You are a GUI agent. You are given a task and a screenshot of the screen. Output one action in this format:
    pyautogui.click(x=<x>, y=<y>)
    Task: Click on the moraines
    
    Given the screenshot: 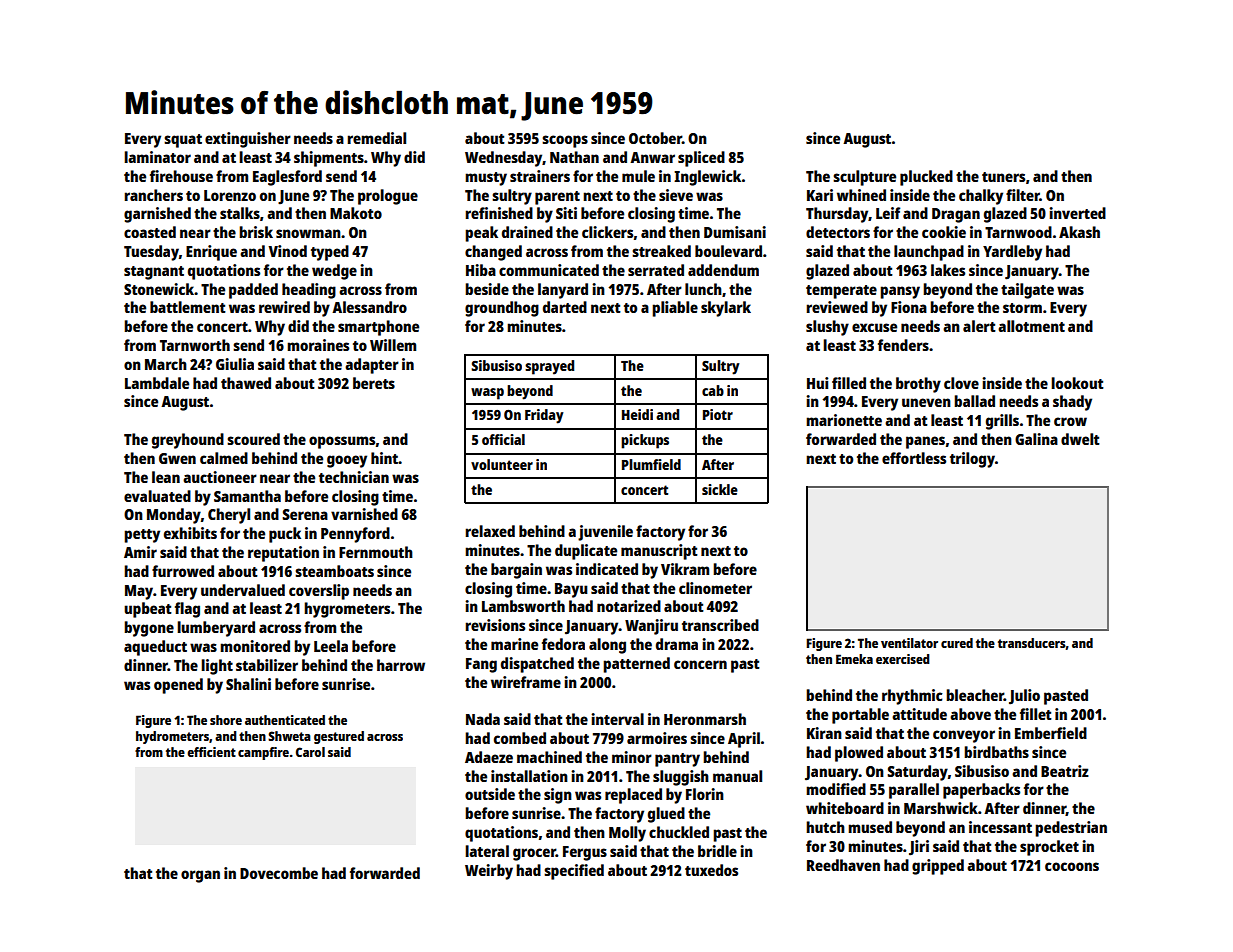 What is the action you would take?
    pyautogui.click(x=318, y=345)
